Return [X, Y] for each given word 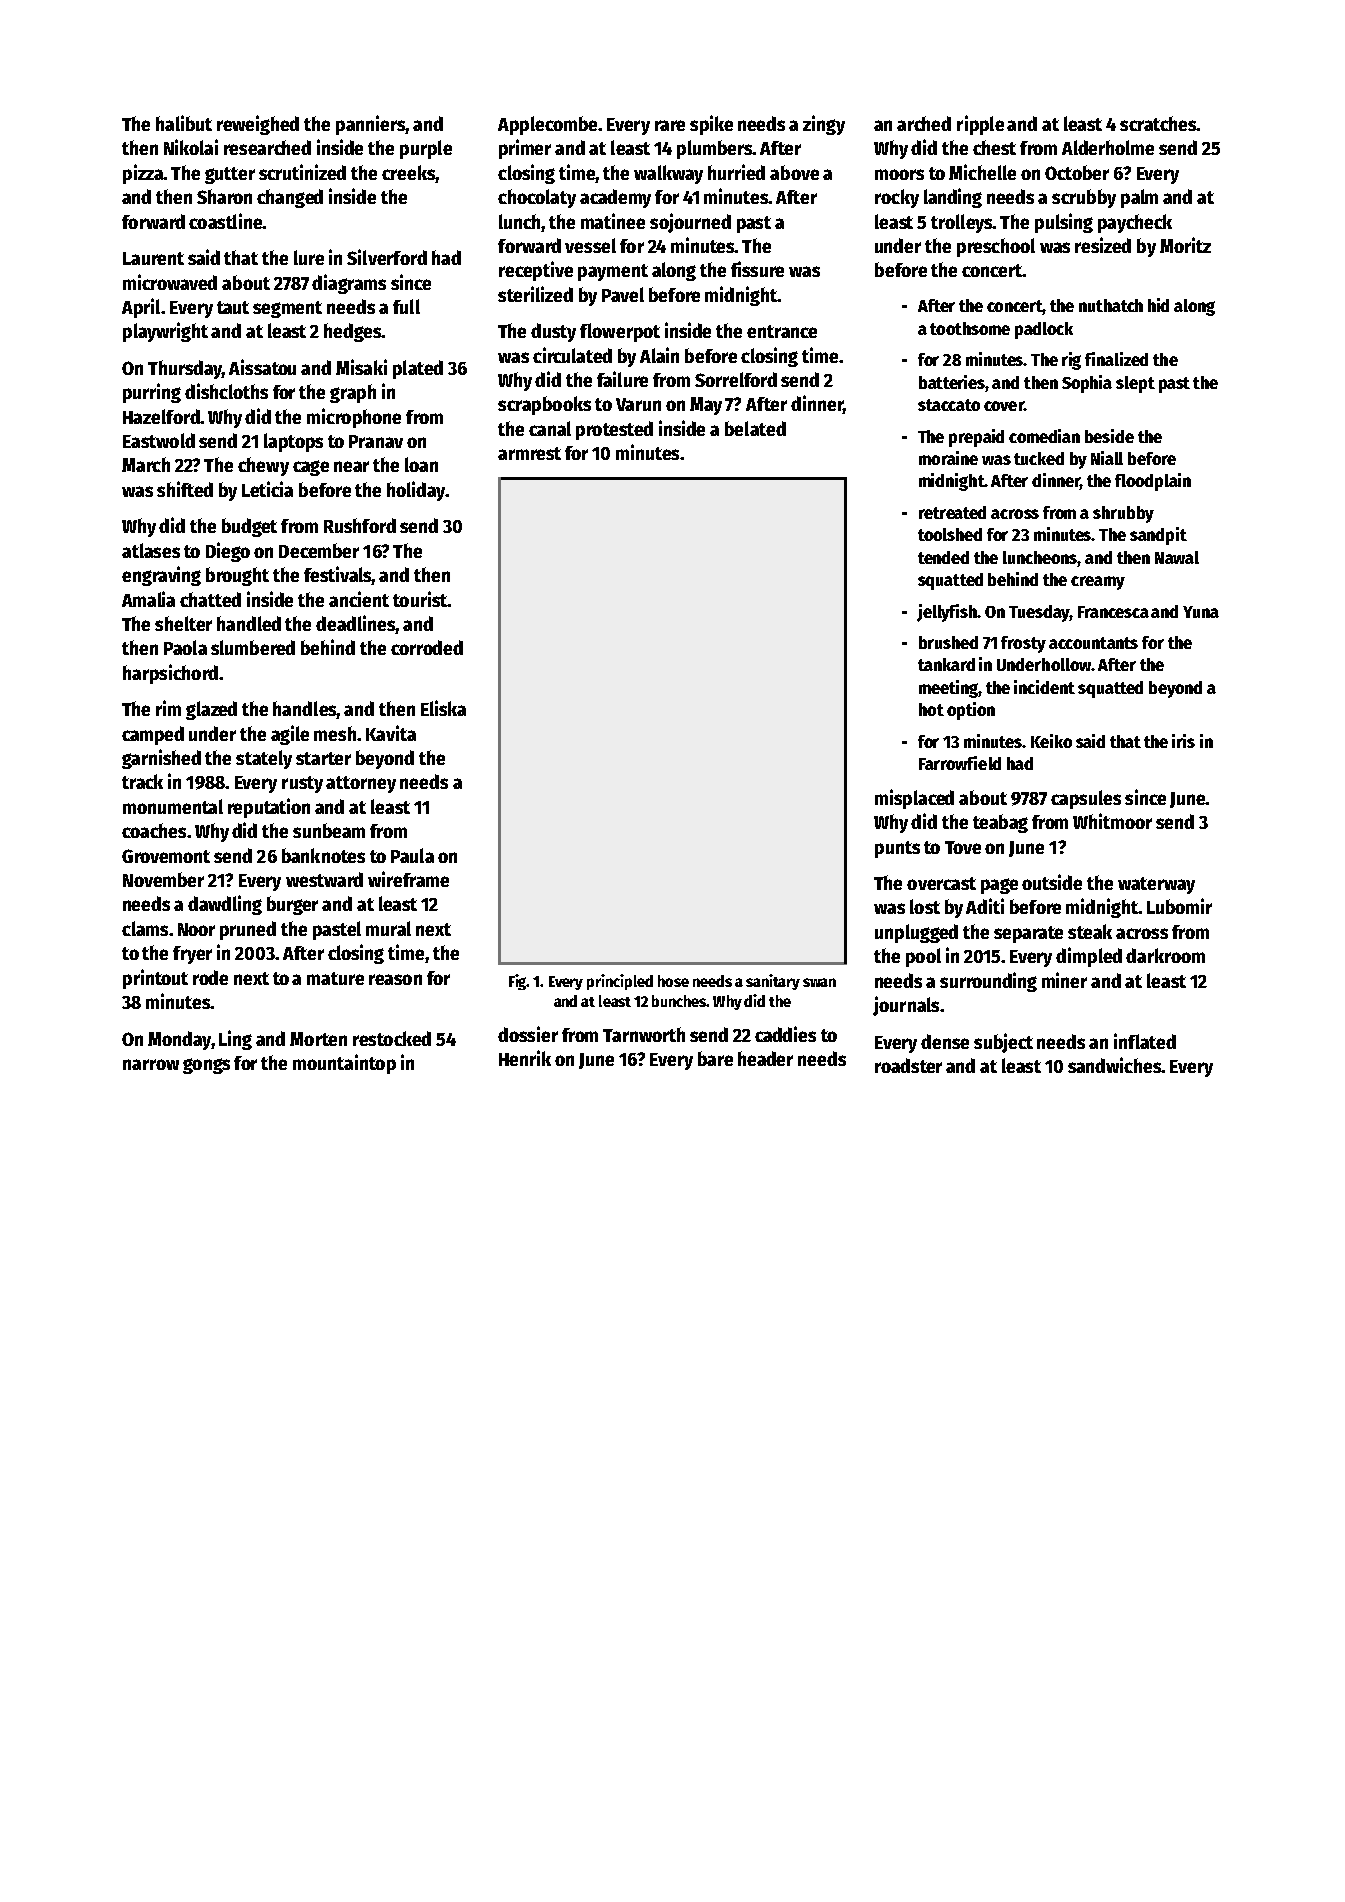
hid [1158, 305]
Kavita [391, 733]
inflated [1145, 1041]
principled [620, 982]
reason [395, 979]
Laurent [153, 258]
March [146, 464]
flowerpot [620, 332]
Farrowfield [960, 763]
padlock [1044, 330]
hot [931, 709]
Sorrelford [736, 379]
